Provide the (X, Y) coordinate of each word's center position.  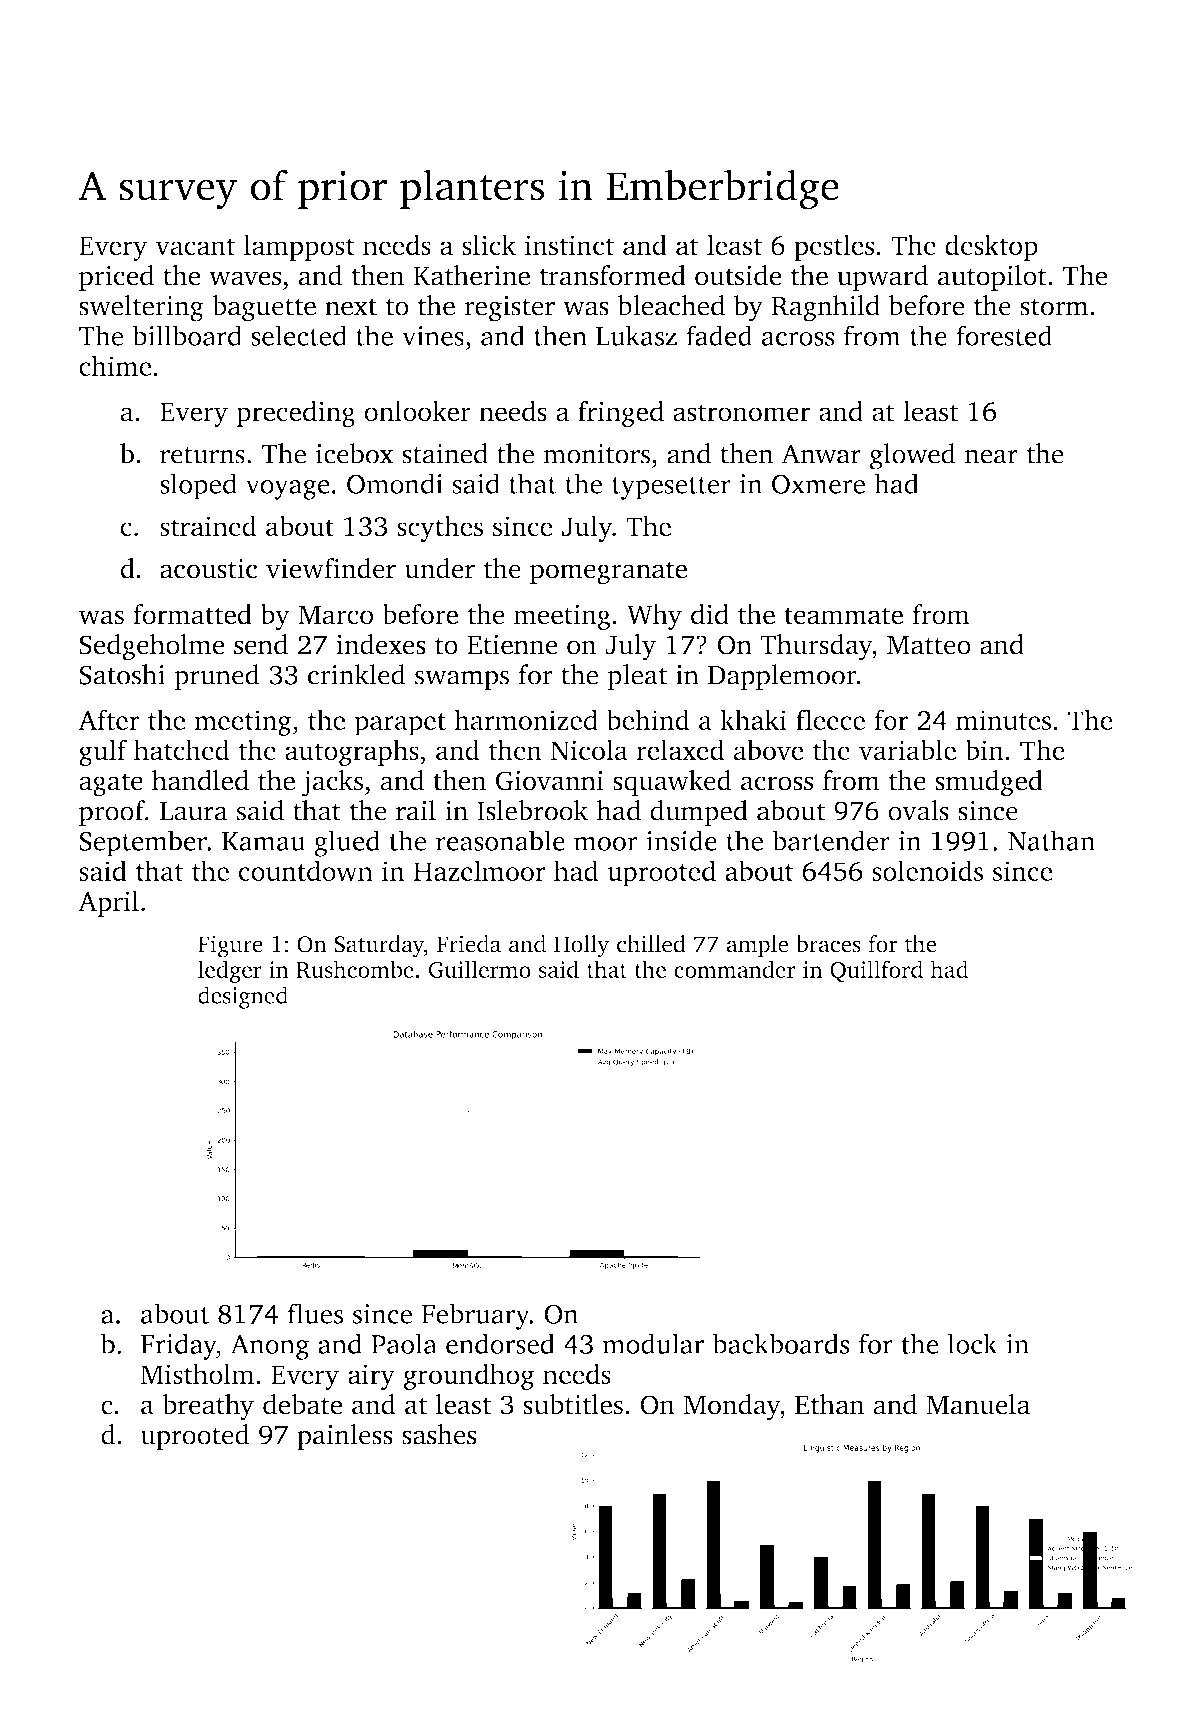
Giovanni (550, 780)
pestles (834, 247)
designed (243, 997)
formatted (192, 614)
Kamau (263, 841)
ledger (230, 971)
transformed (612, 275)
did (710, 614)
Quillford (876, 971)
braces (828, 944)
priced (116, 278)
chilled (651, 944)
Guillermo (480, 969)
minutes (1003, 720)
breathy (208, 1407)
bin (984, 749)
